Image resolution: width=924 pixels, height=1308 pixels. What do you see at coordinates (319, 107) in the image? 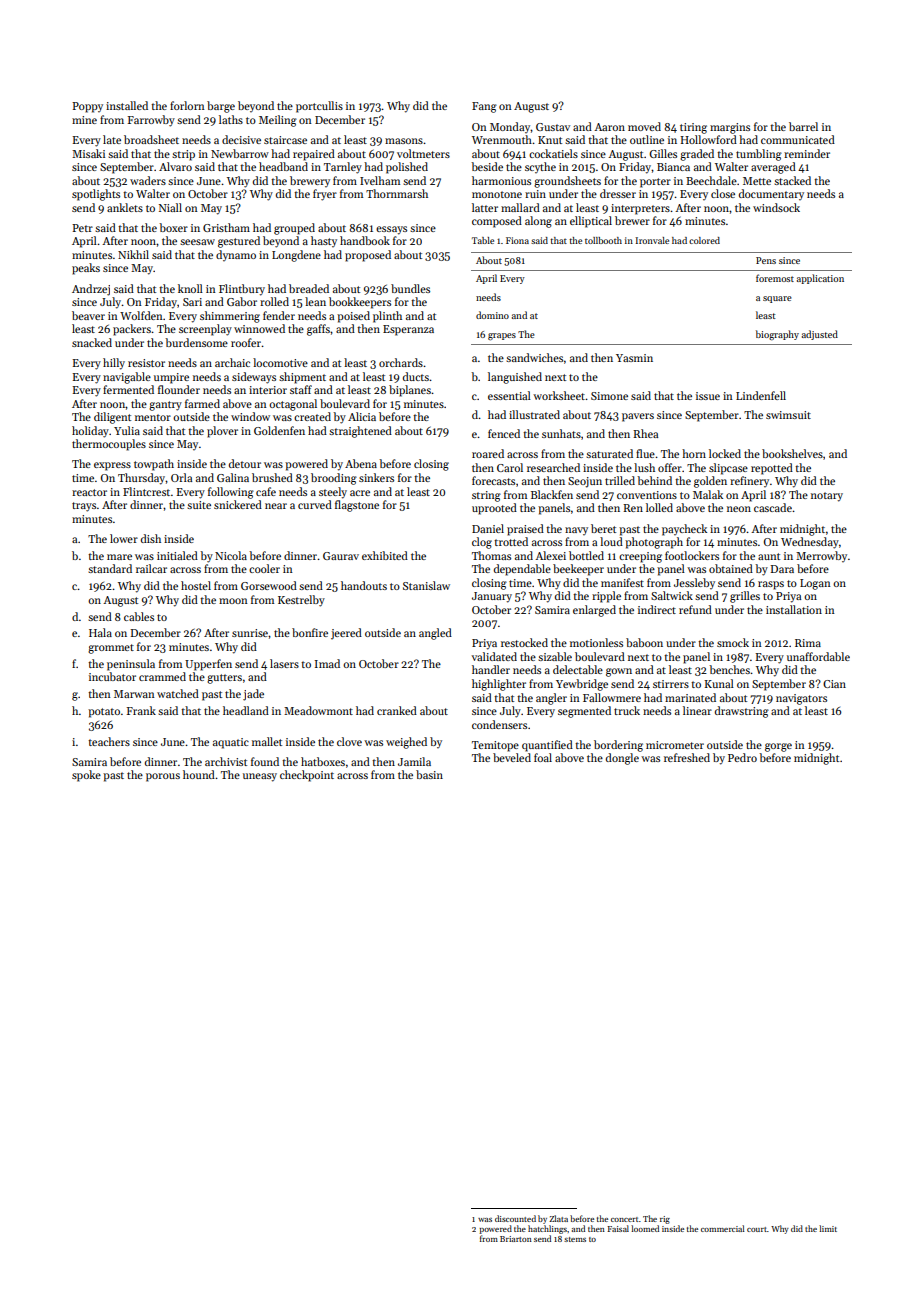
I see `portcullis` at bounding box center [319, 107].
